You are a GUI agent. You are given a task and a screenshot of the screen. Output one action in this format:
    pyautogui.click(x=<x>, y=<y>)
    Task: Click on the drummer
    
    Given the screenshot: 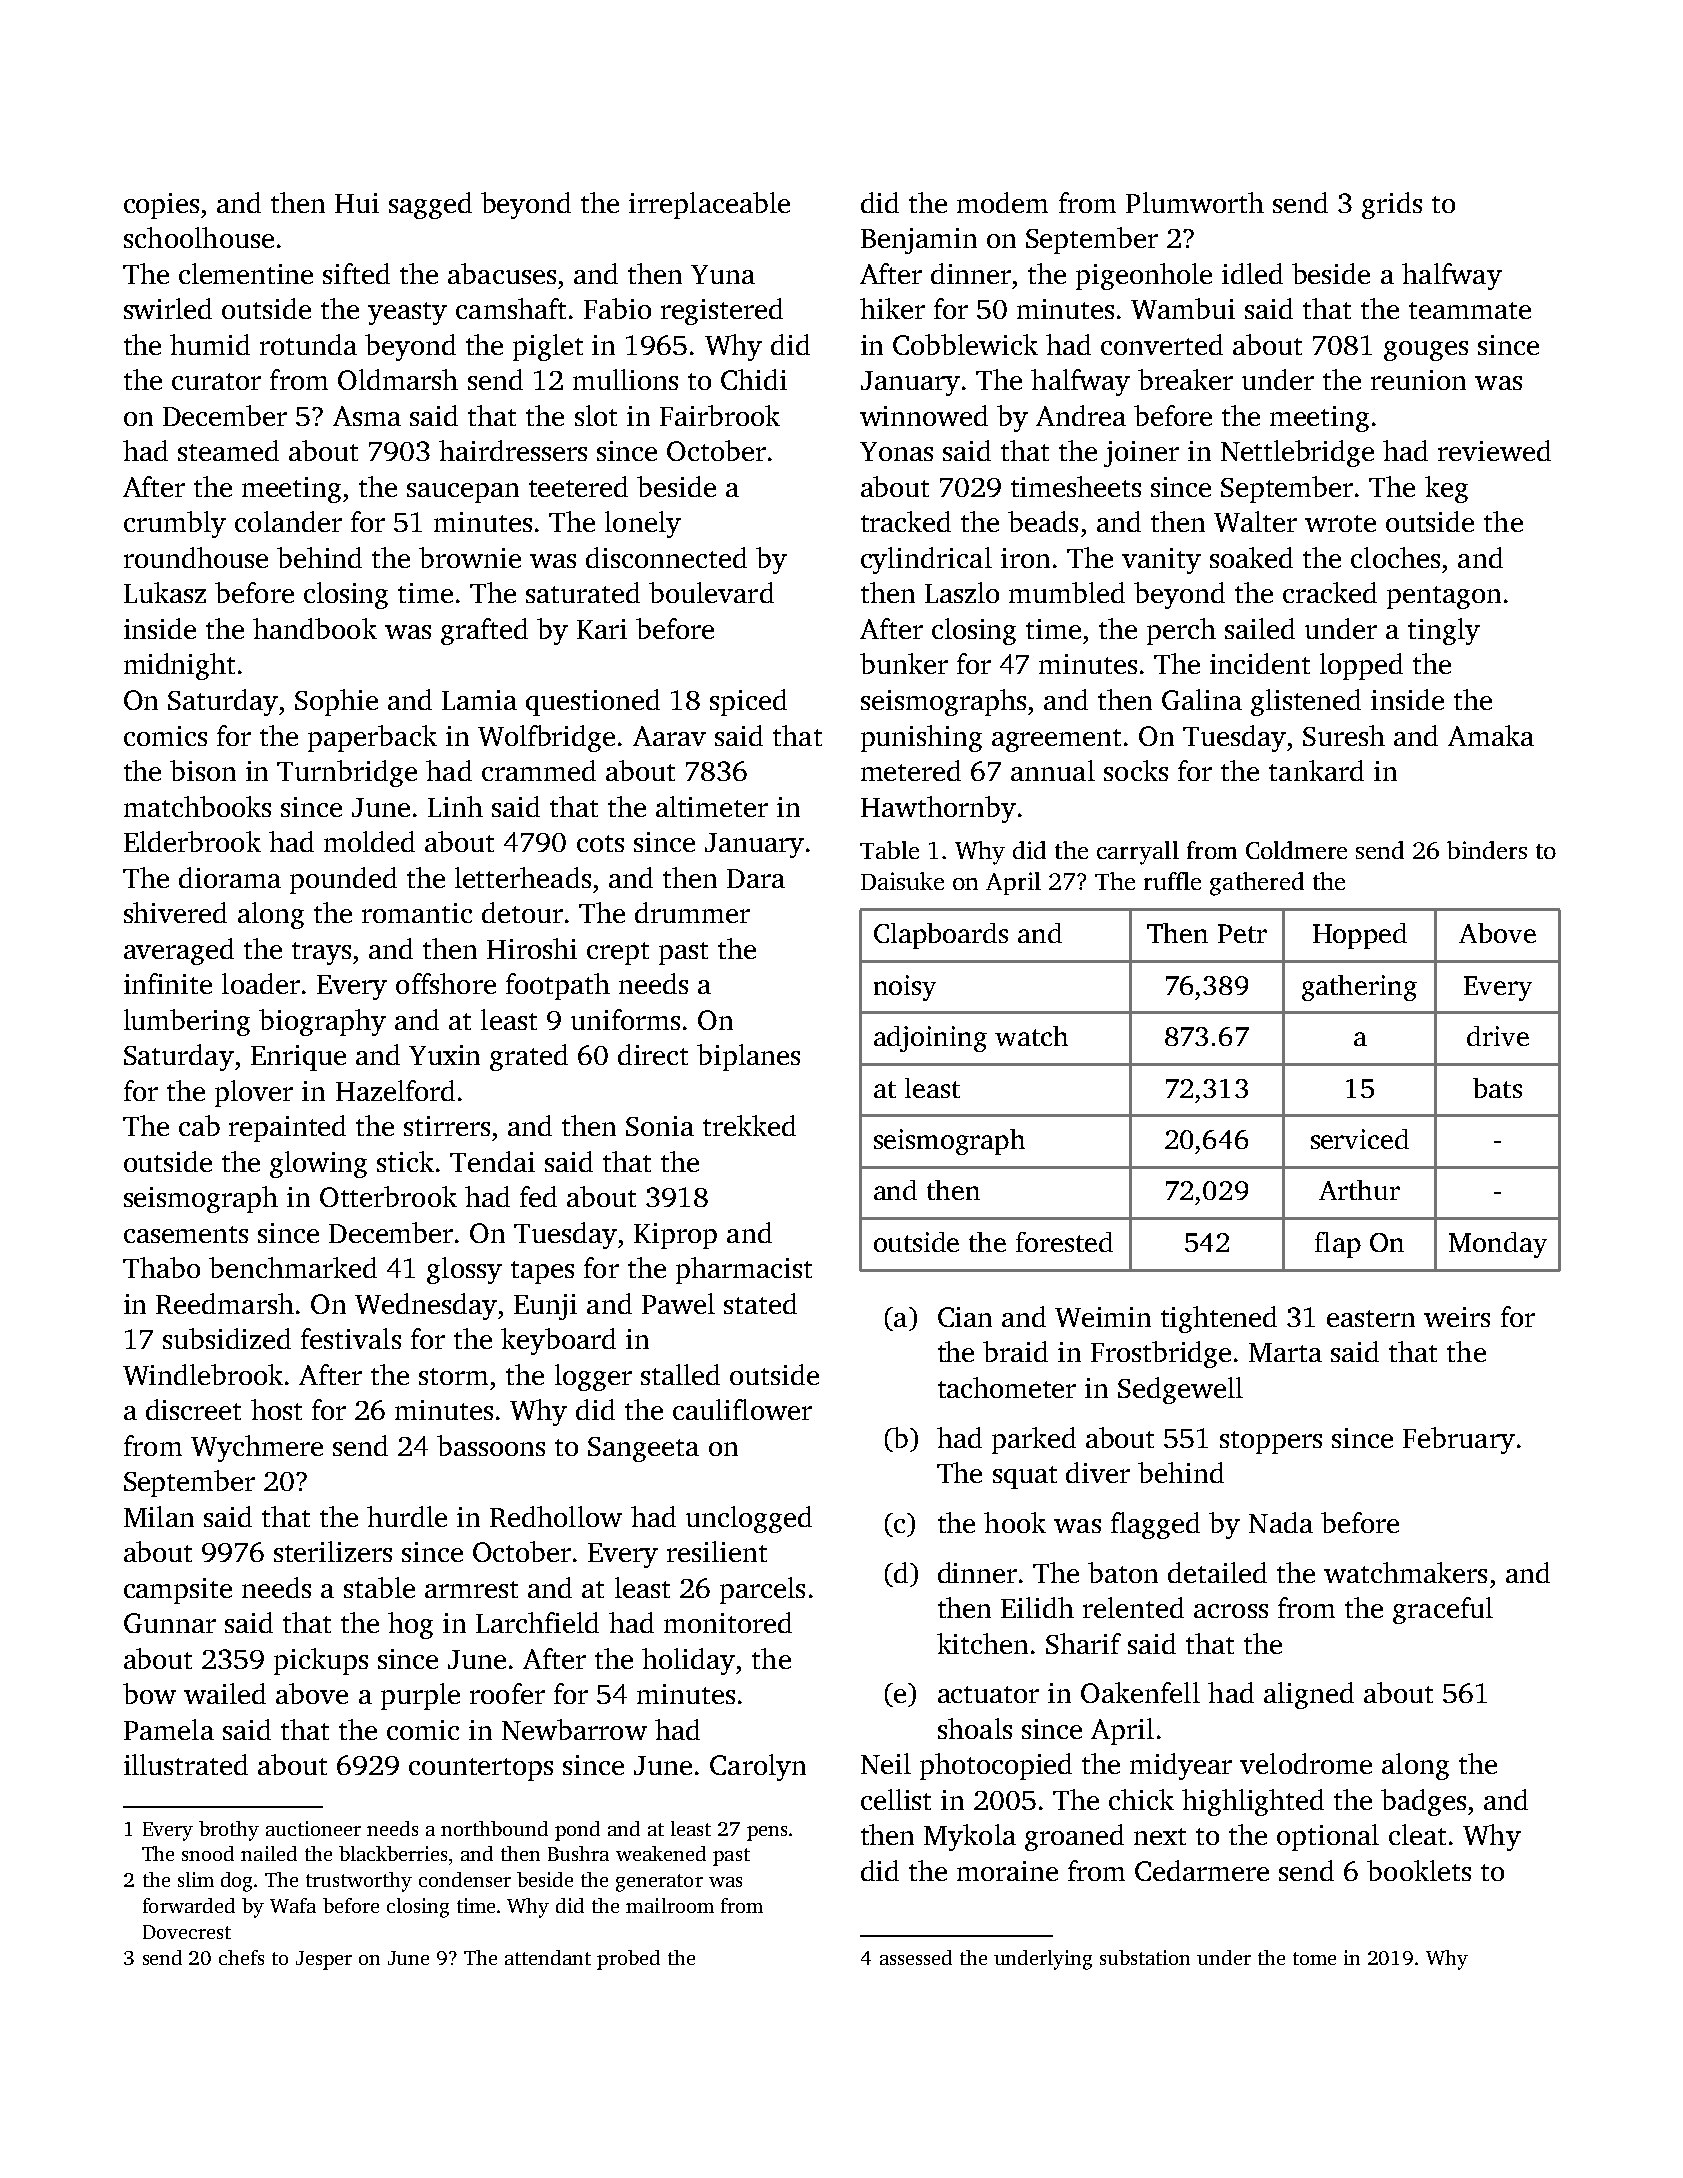 What is the action you would take?
    pyautogui.click(x=692, y=912)
